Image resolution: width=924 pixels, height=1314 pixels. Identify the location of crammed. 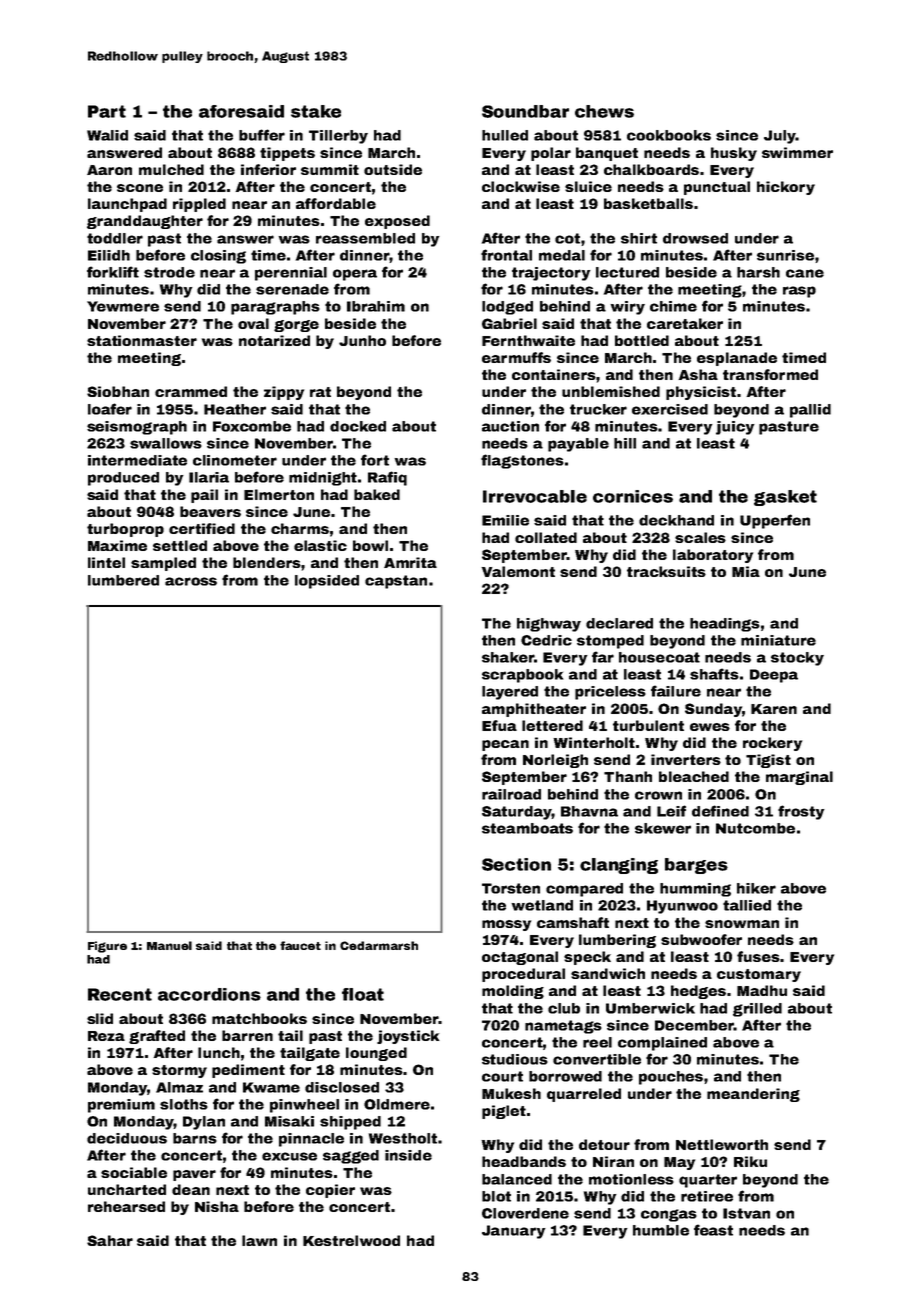
(191, 391).
